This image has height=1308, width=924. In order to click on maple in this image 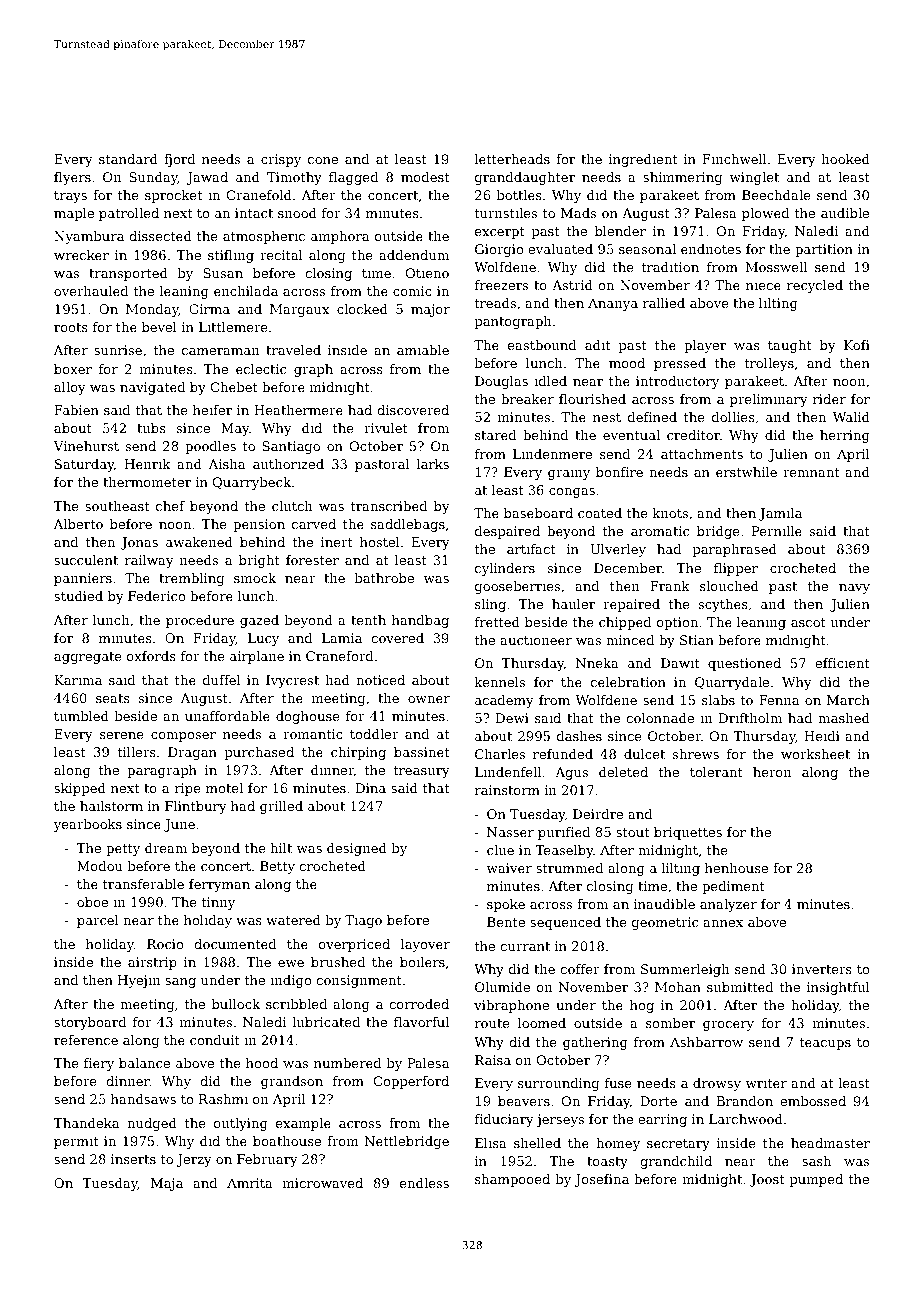, I will do `click(74, 214)`.
